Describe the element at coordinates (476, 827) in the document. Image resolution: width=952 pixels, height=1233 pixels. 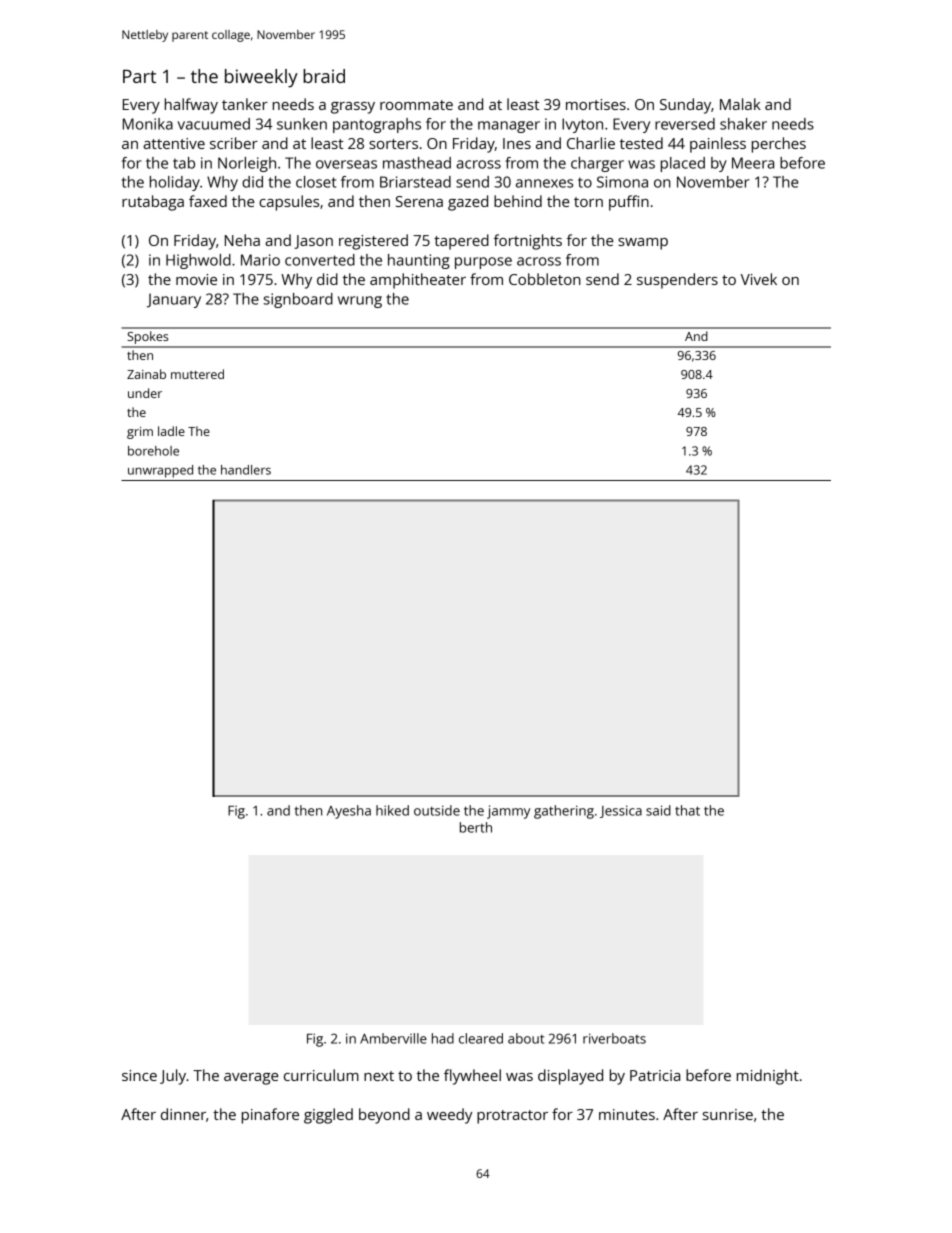
I see `berth` at that location.
